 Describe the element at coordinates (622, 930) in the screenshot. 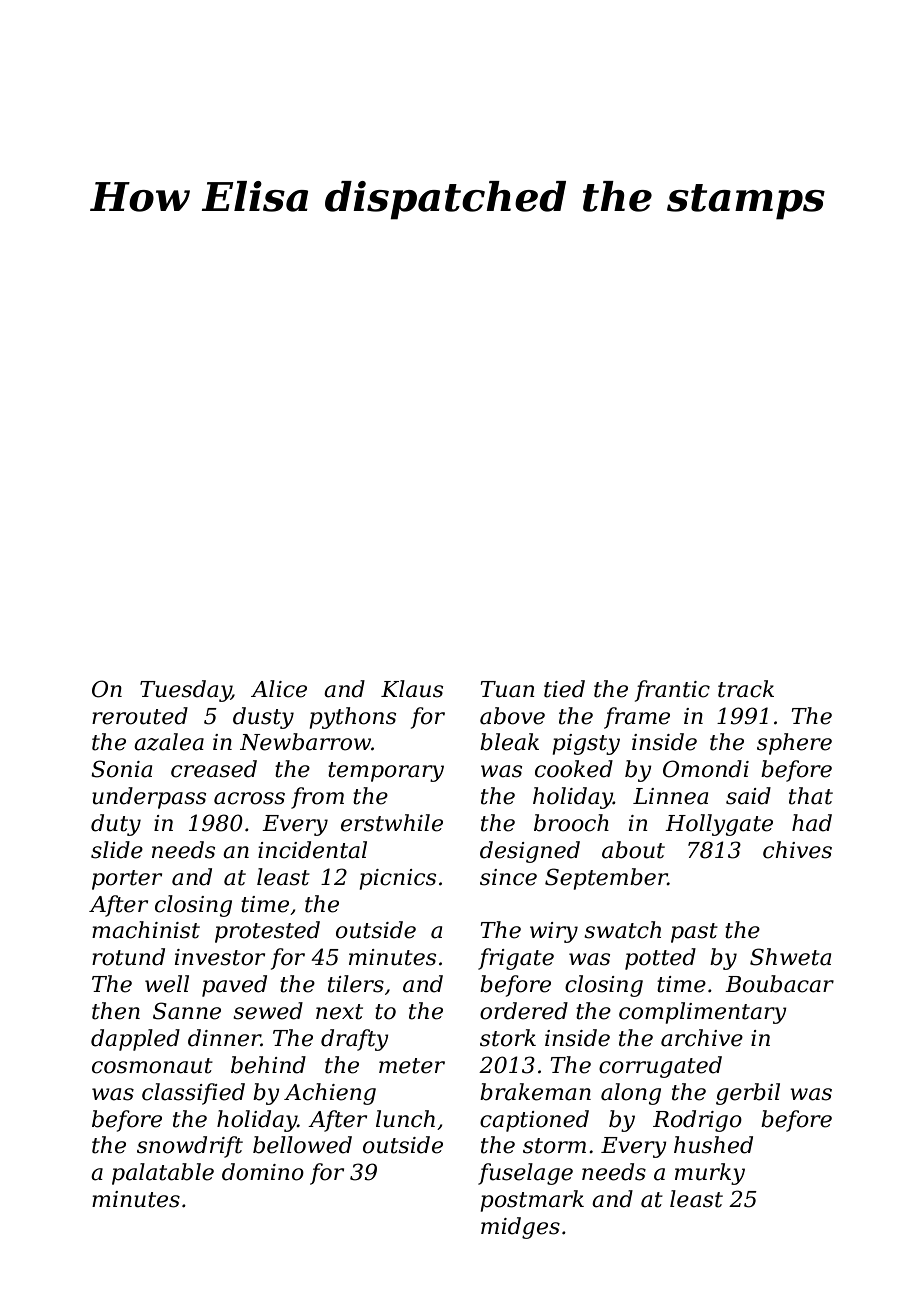

I see `swatch` at that location.
